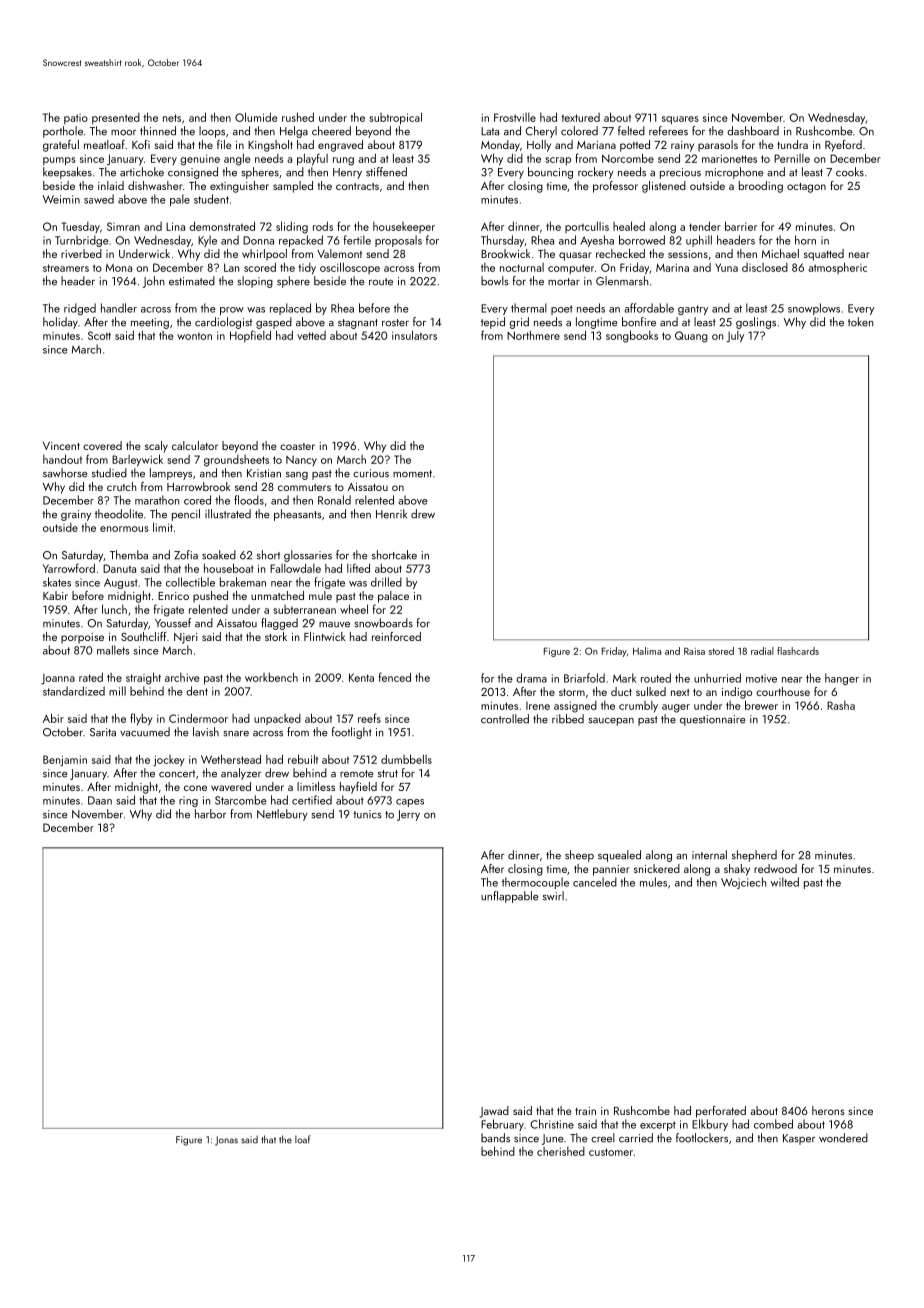  What do you see at coordinates (194, 336) in the screenshot?
I see `wonton` at bounding box center [194, 336].
